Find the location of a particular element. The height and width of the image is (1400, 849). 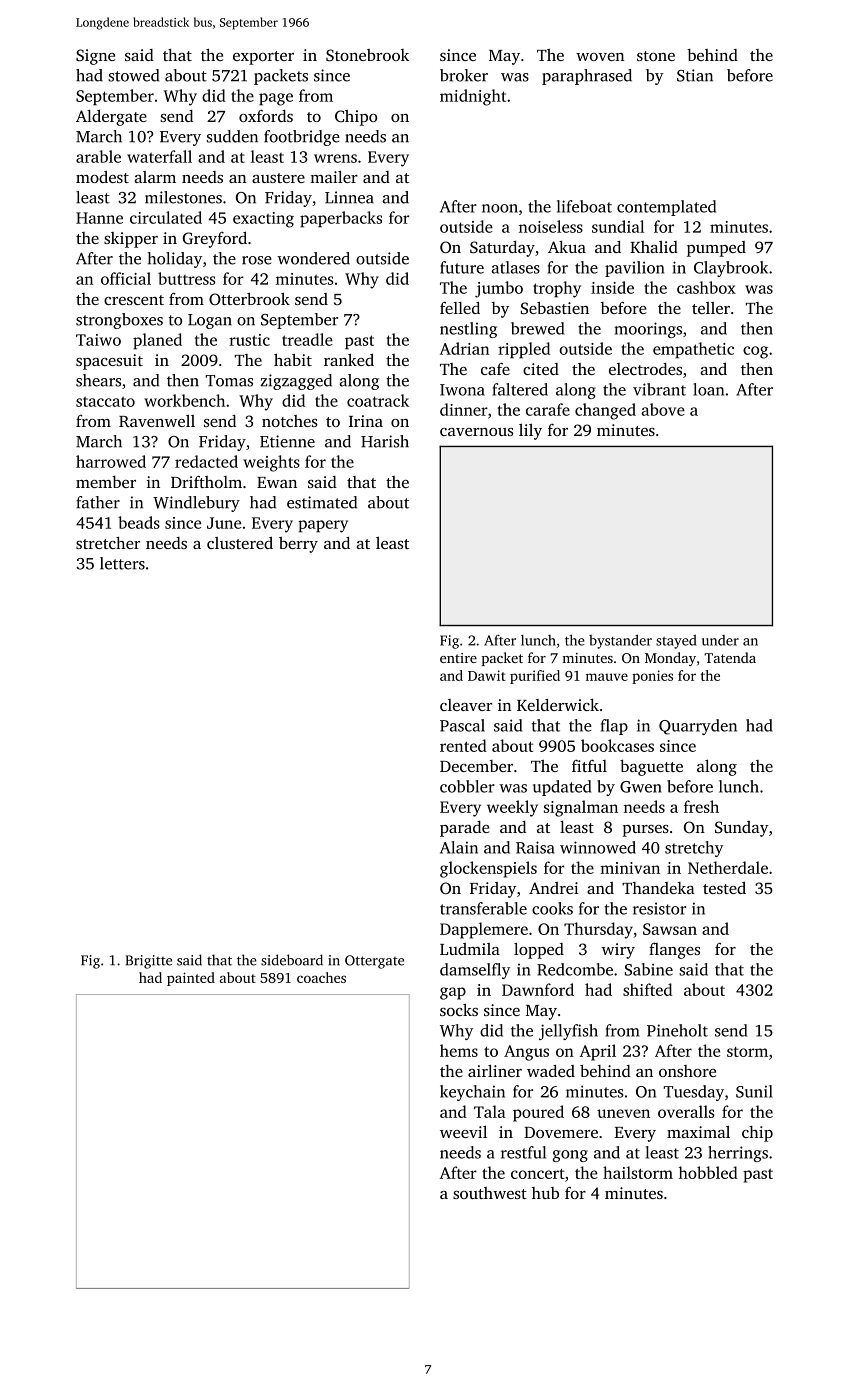

Signe is located at coordinates (95, 57).
